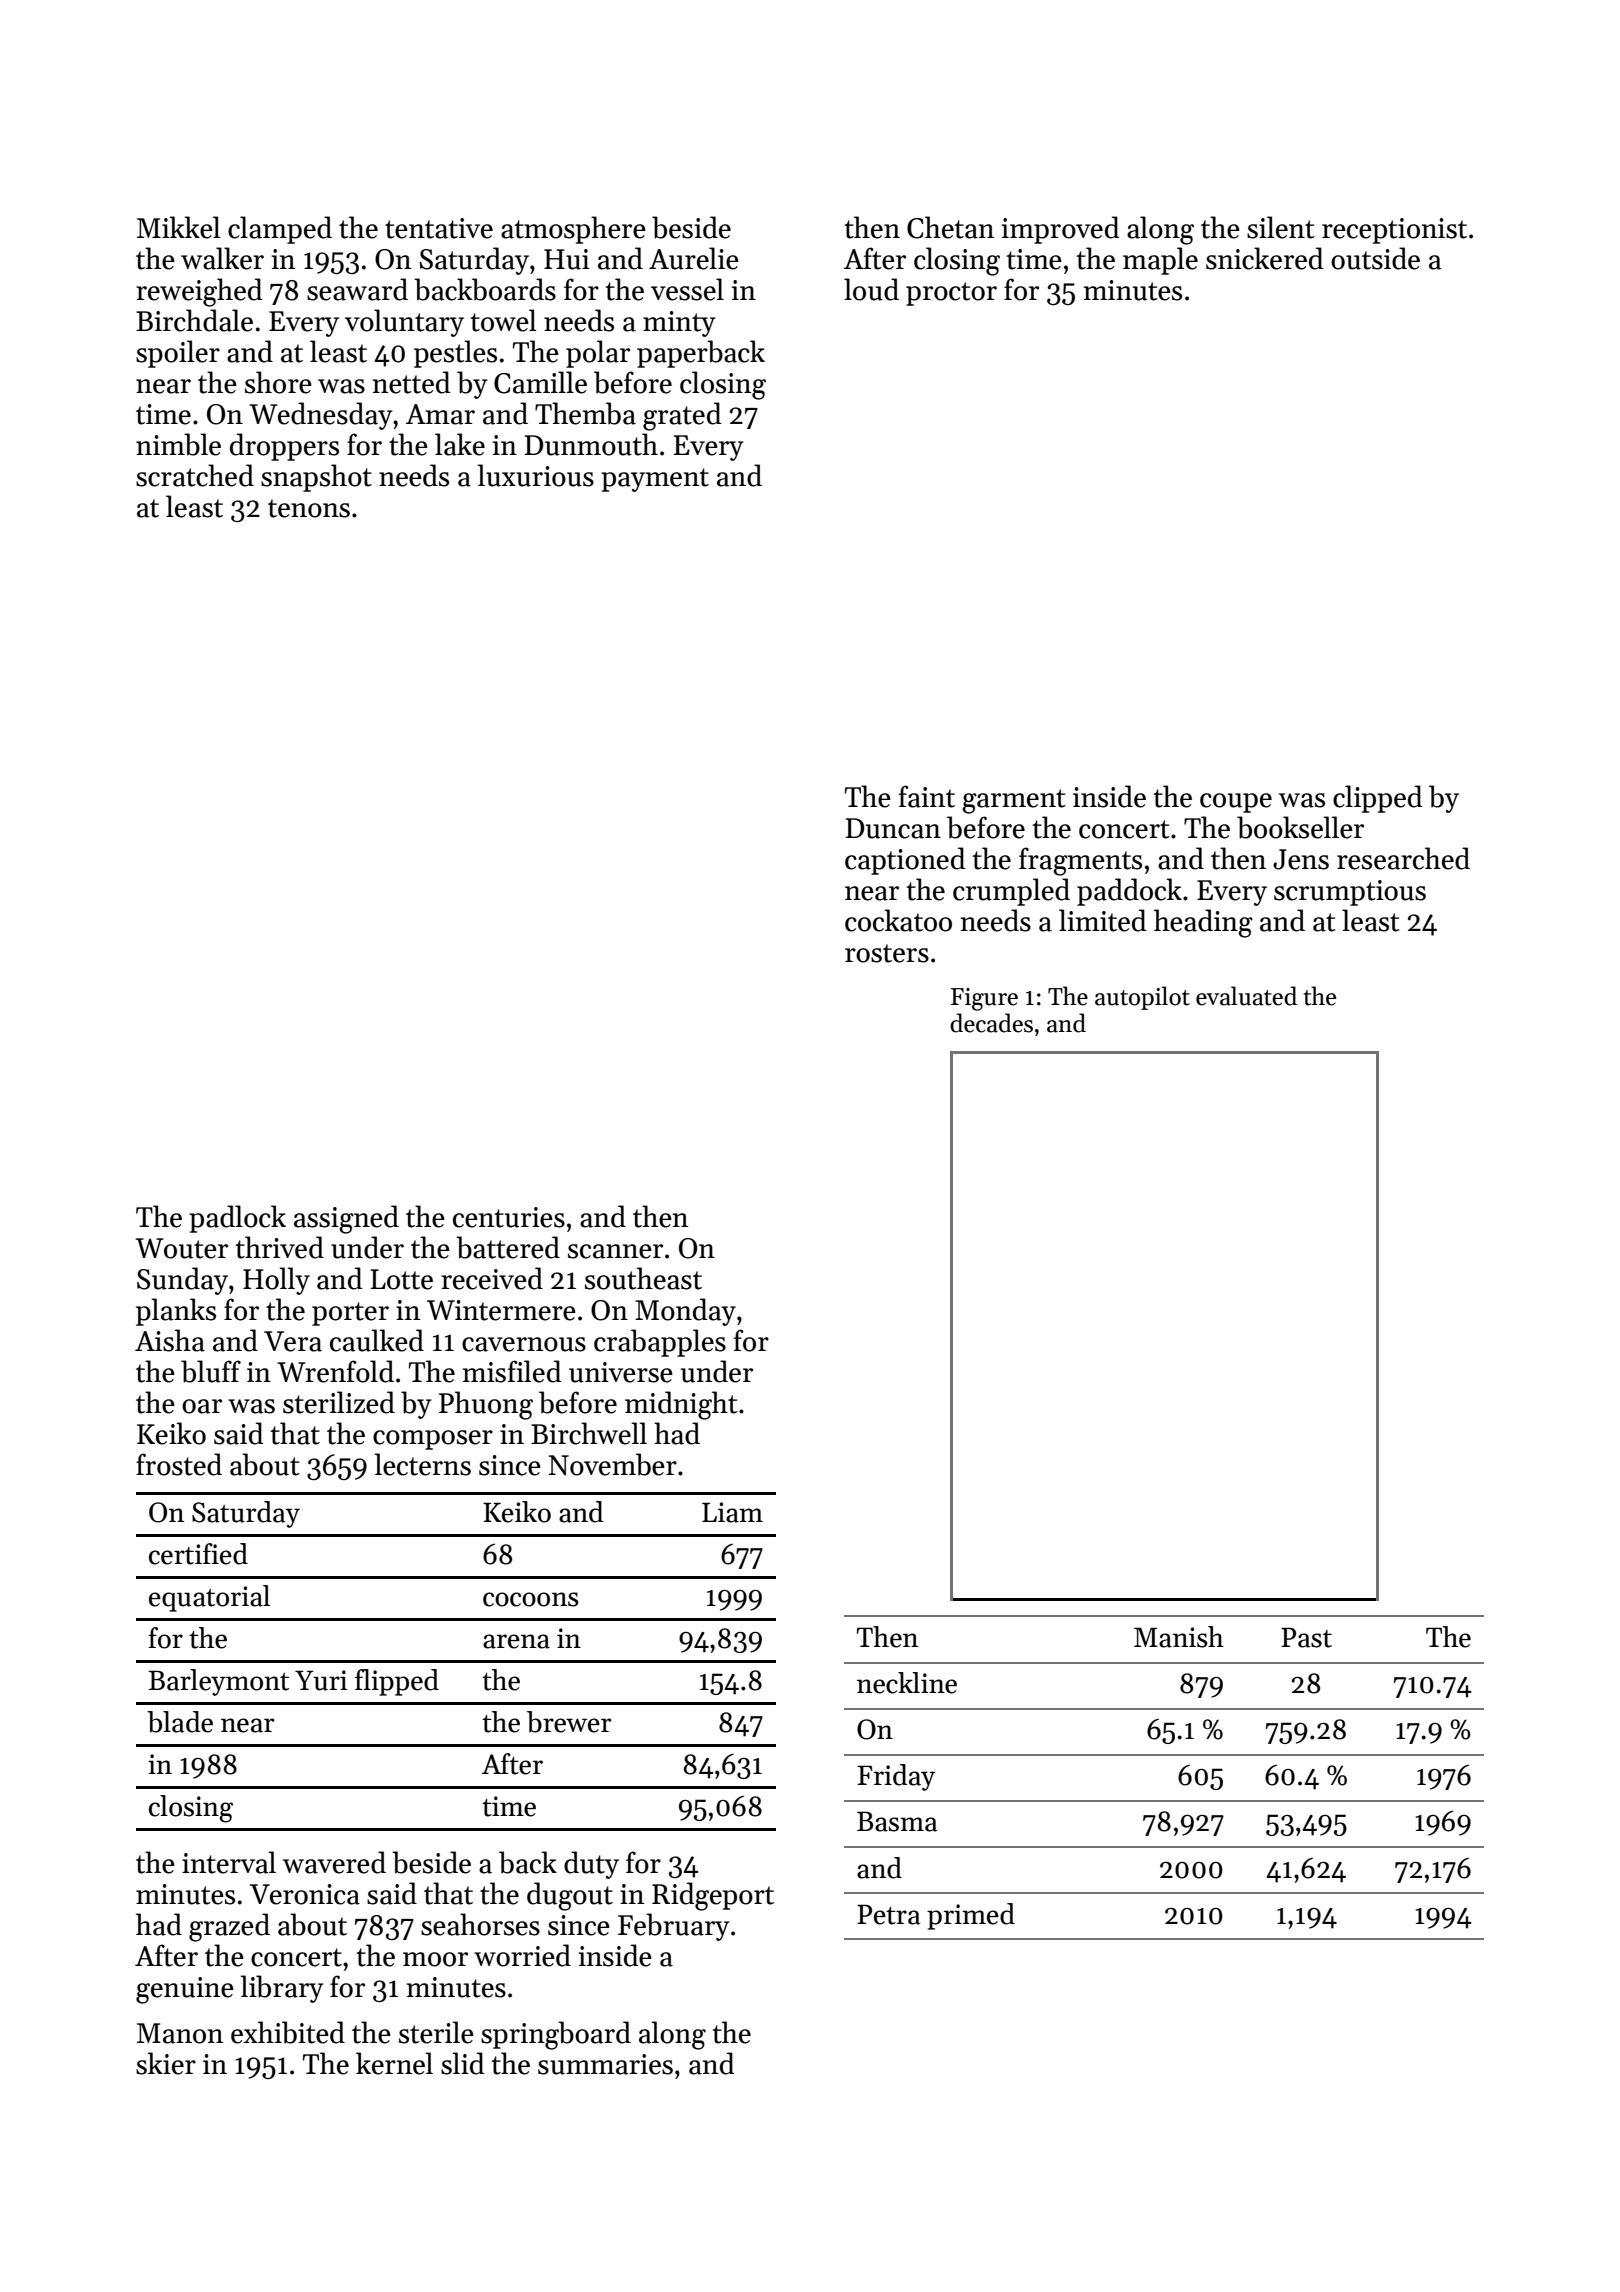 Image resolution: width=1620 pixels, height=2292 pixels. What do you see at coordinates (897, 1821) in the image?
I see `Basma` at bounding box center [897, 1821].
